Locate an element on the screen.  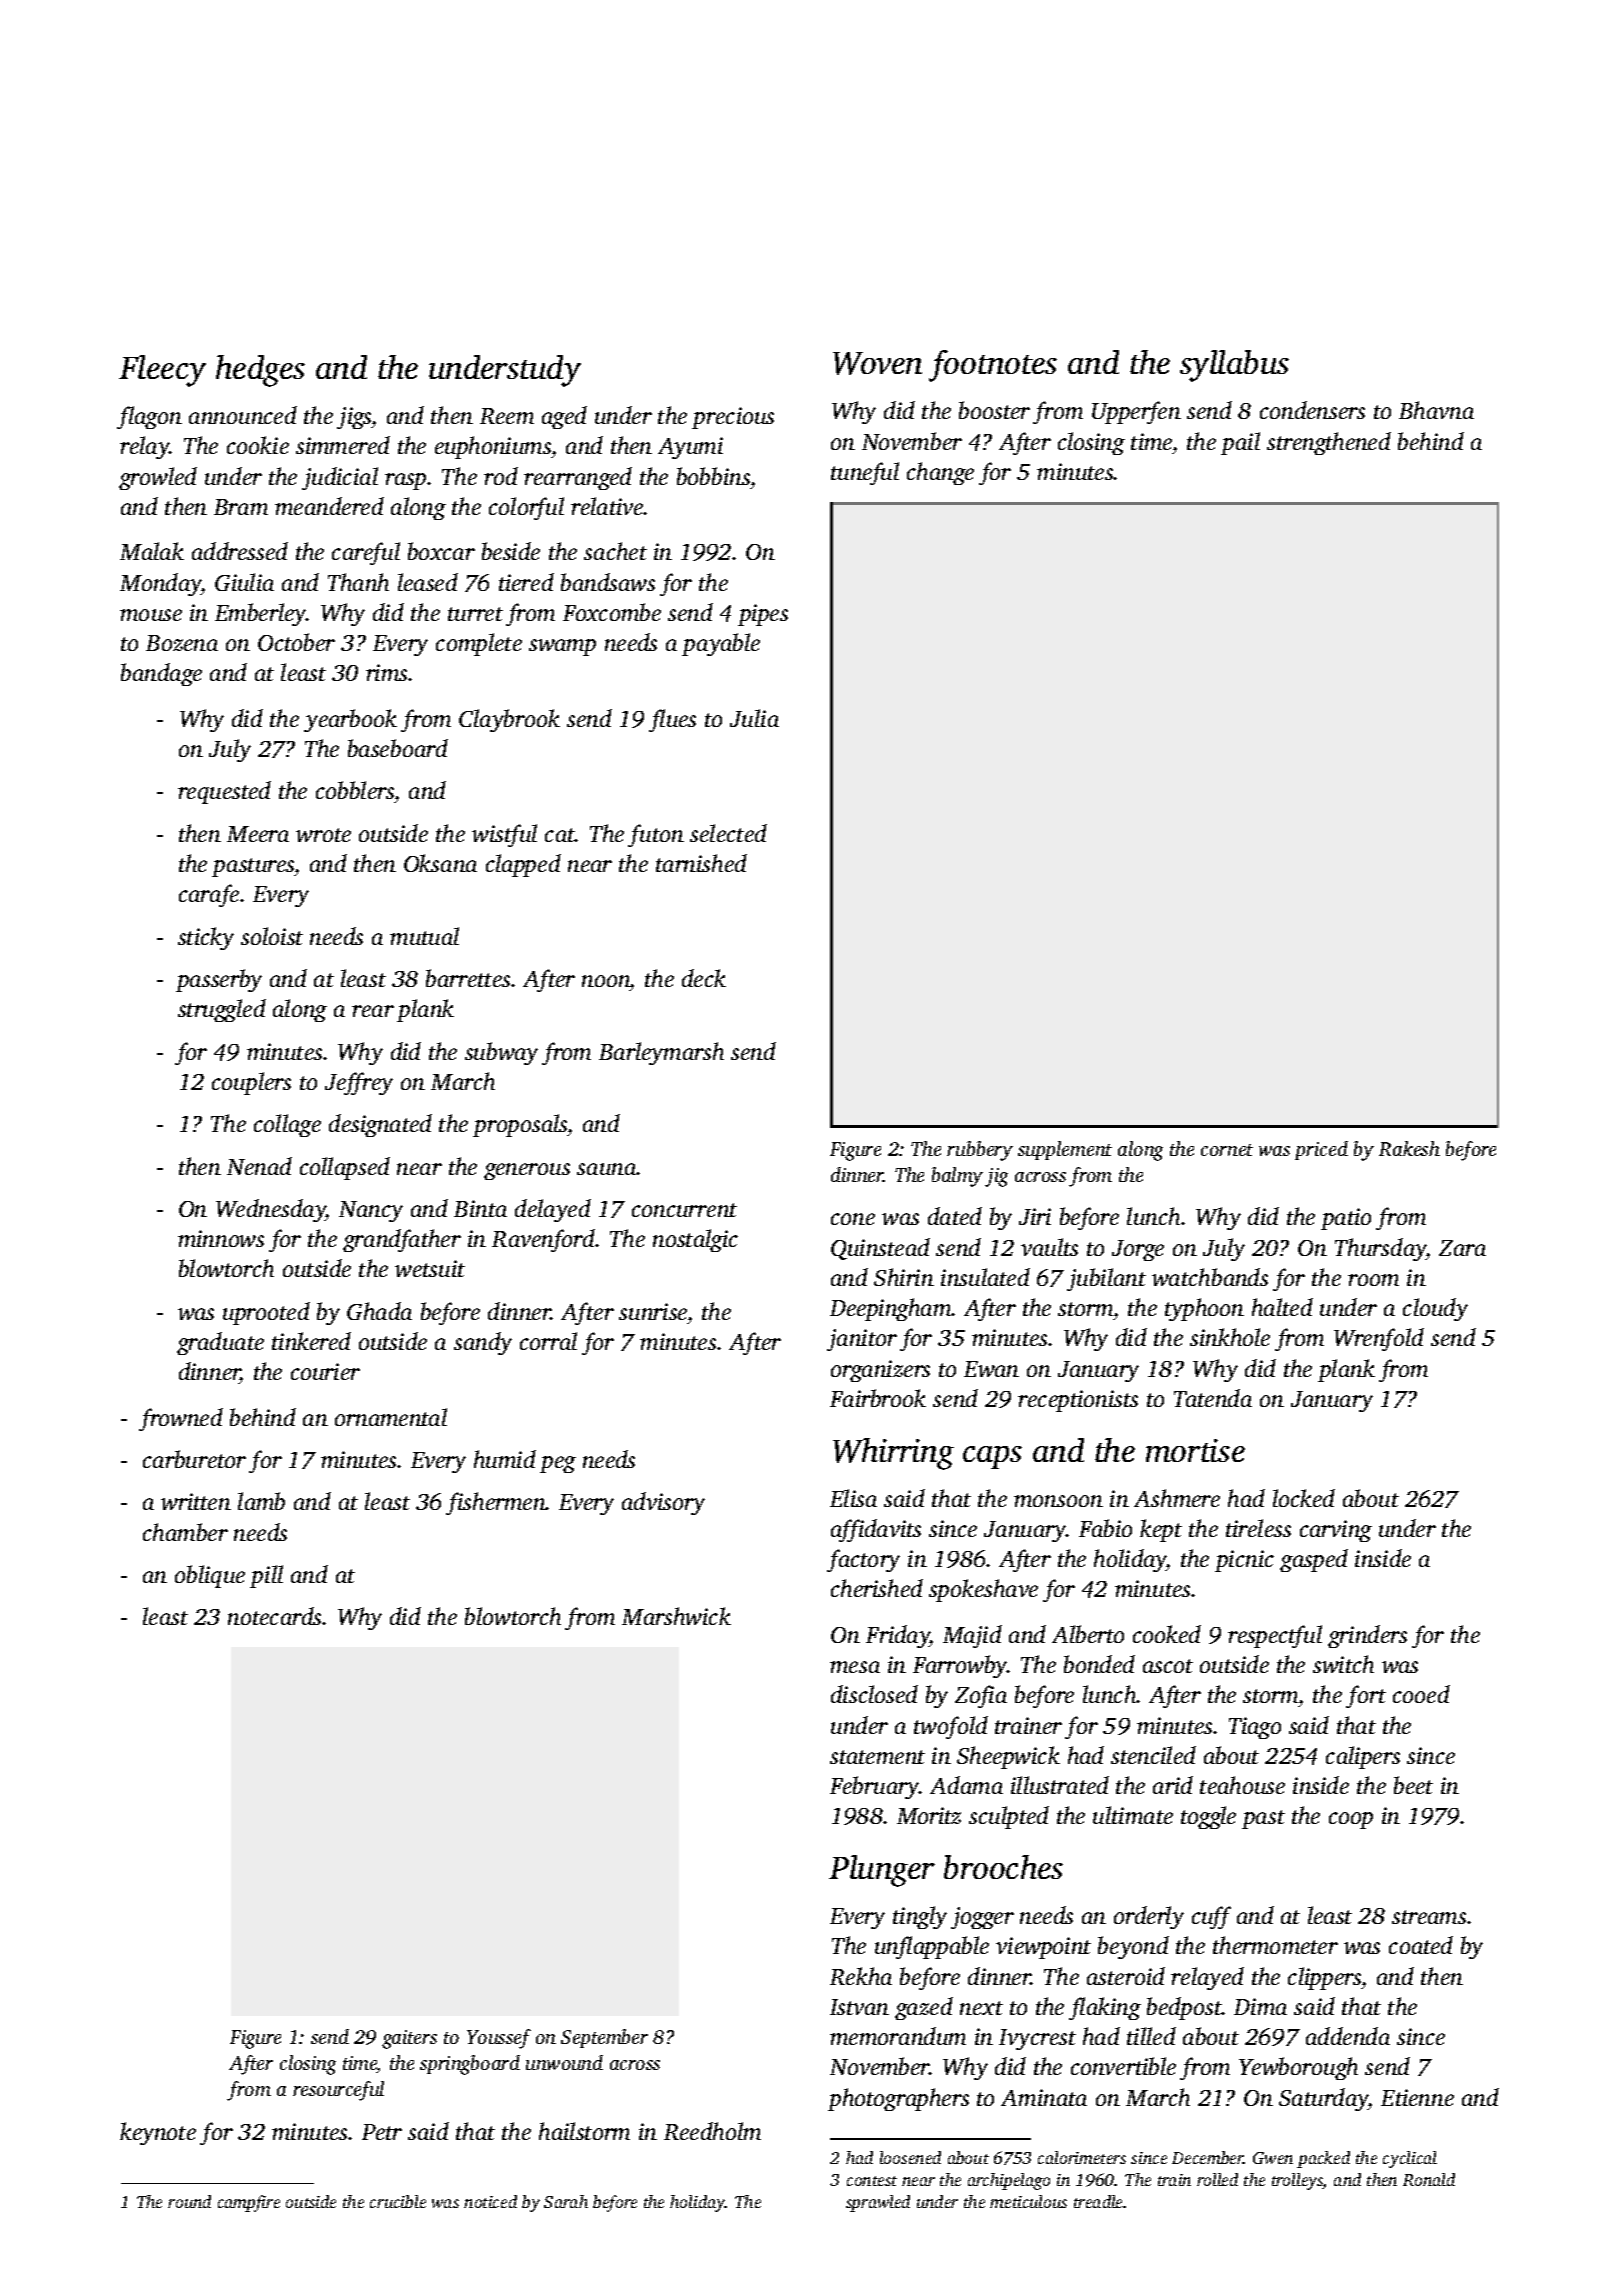
Sarah is located at coordinates (566, 2201).
